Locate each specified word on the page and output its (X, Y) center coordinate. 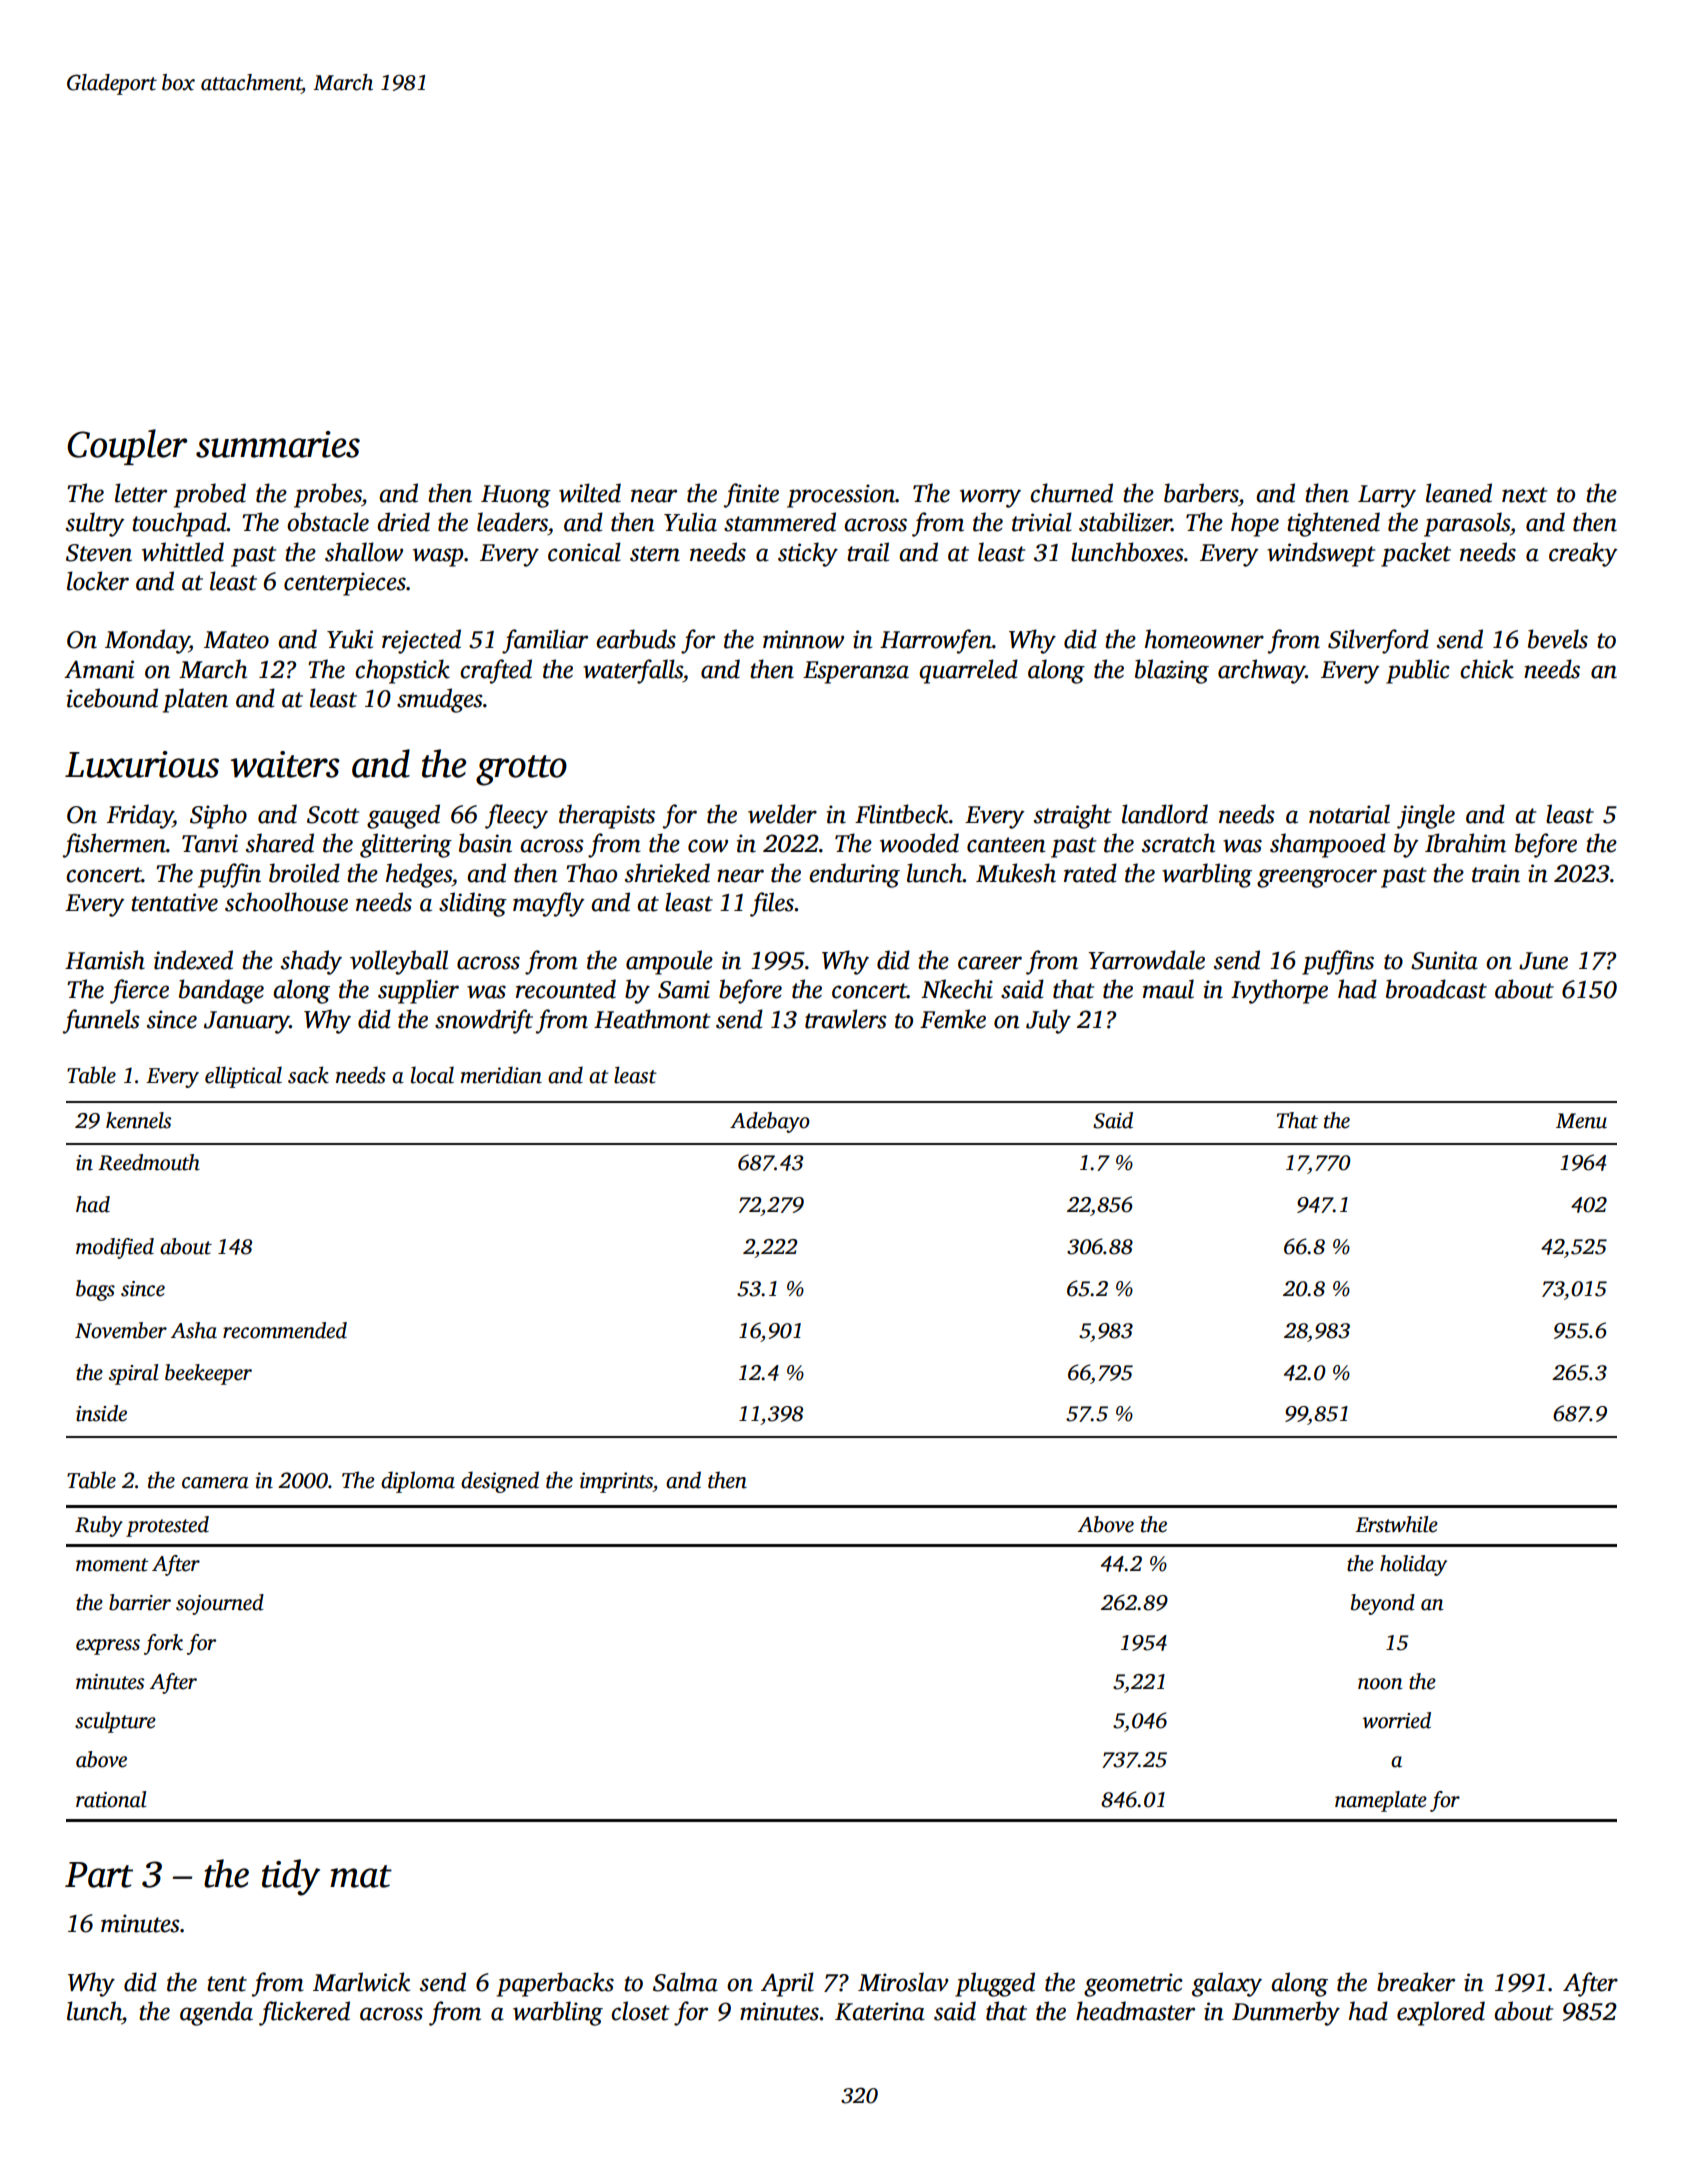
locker (98, 581)
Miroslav (903, 1982)
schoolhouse (286, 902)
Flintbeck (901, 814)
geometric (1133, 1985)
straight (1073, 816)
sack (308, 1075)
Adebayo (770, 1122)
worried (1397, 1720)
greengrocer (1317, 878)
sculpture (115, 1722)
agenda (216, 2013)
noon (1380, 1684)
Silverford (1378, 641)
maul (1168, 989)
